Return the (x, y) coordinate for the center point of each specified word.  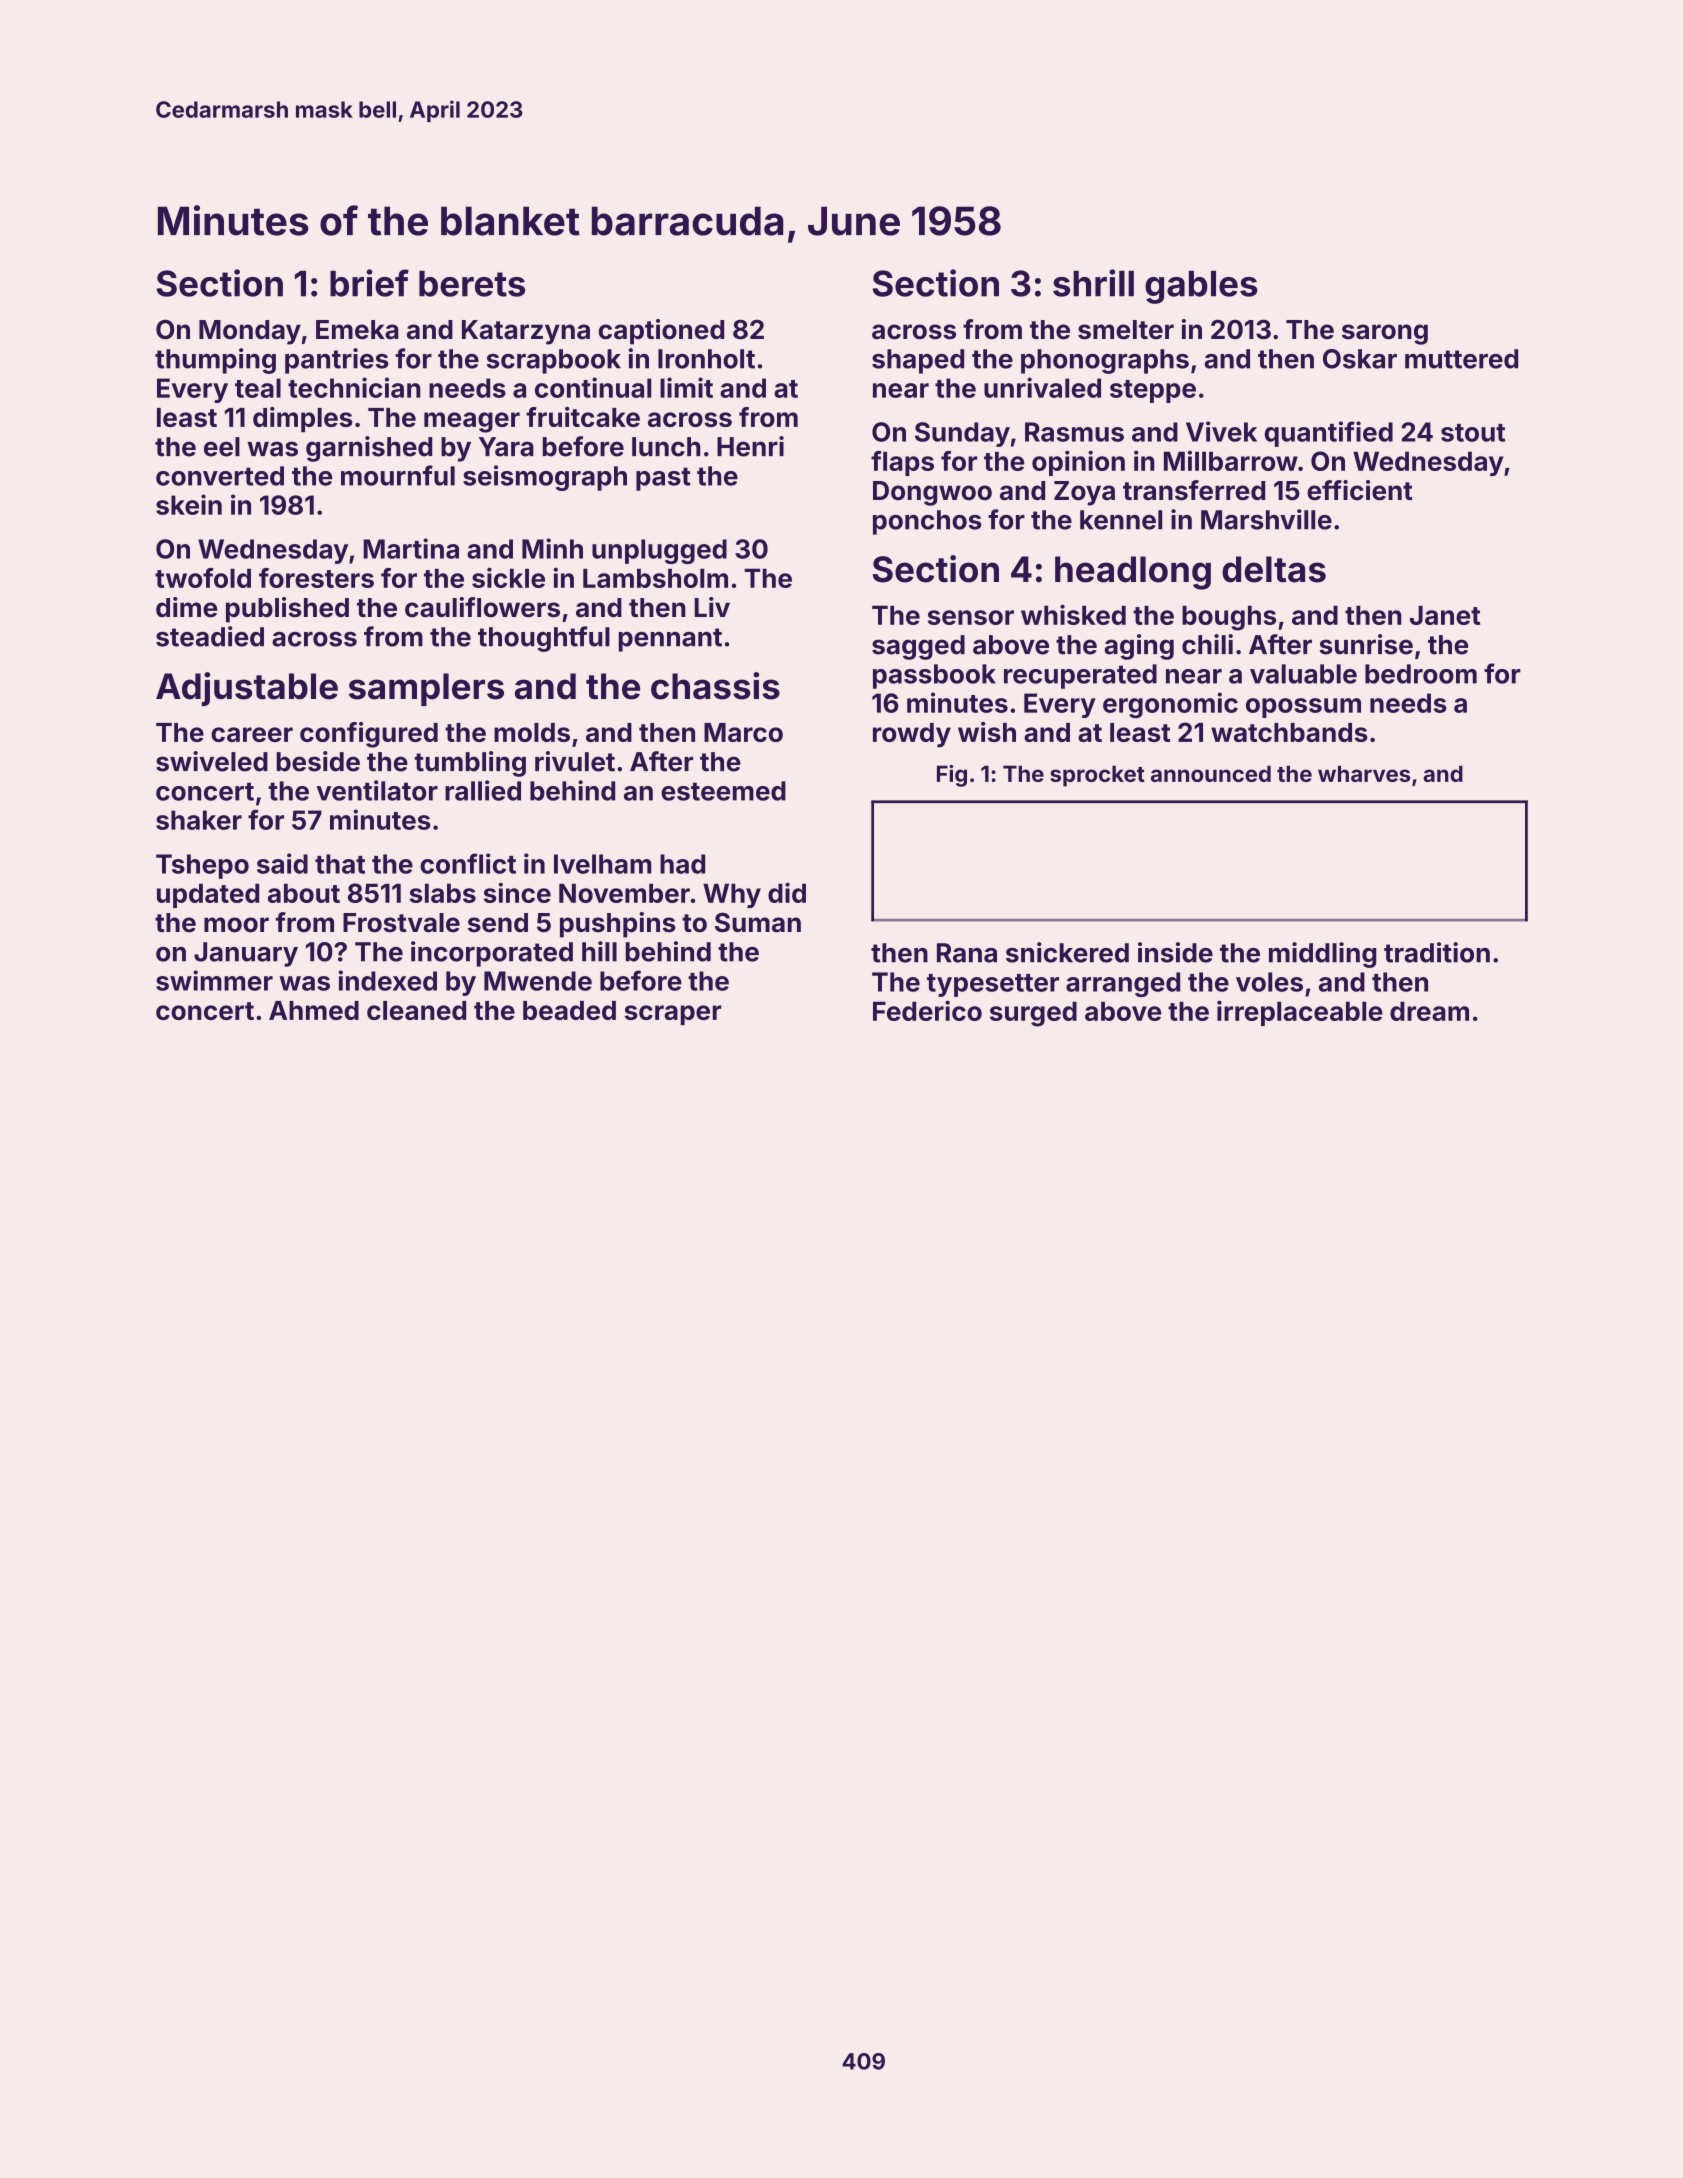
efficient (1360, 490)
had (682, 864)
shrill (1093, 283)
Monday (250, 332)
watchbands (1289, 732)
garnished (369, 449)
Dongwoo (932, 493)
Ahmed (314, 1010)
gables (1201, 287)
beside (318, 761)
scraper (673, 1015)
